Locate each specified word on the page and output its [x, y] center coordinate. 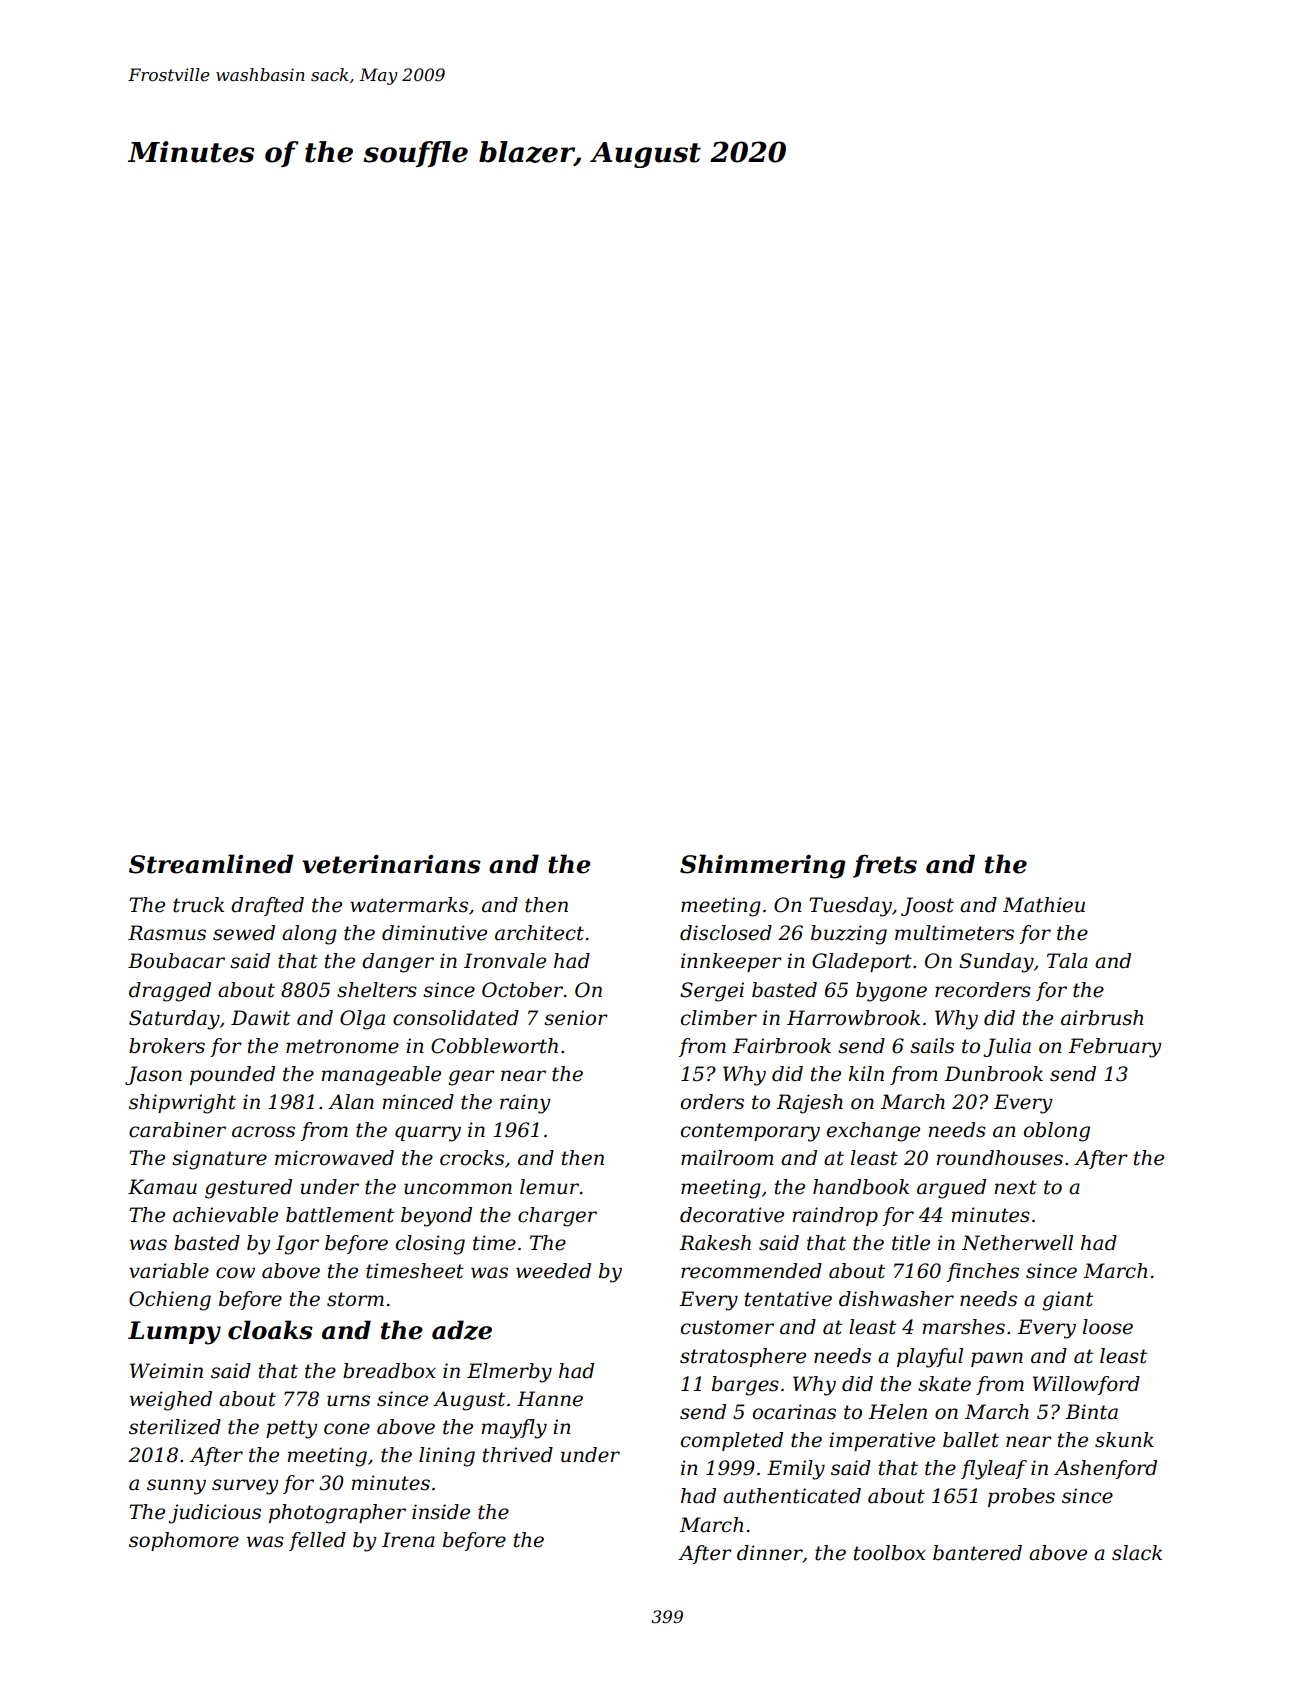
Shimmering [763, 866]
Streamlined [211, 864]
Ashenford [1105, 1469]
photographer [337, 1514]
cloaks [270, 1330]
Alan [351, 1102]
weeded [553, 1271]
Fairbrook [782, 1046]
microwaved [334, 1158]
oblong [1057, 1132]
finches [983, 1272]
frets [885, 866]
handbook [861, 1187]
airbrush [1102, 1018]
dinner [770, 1553]
